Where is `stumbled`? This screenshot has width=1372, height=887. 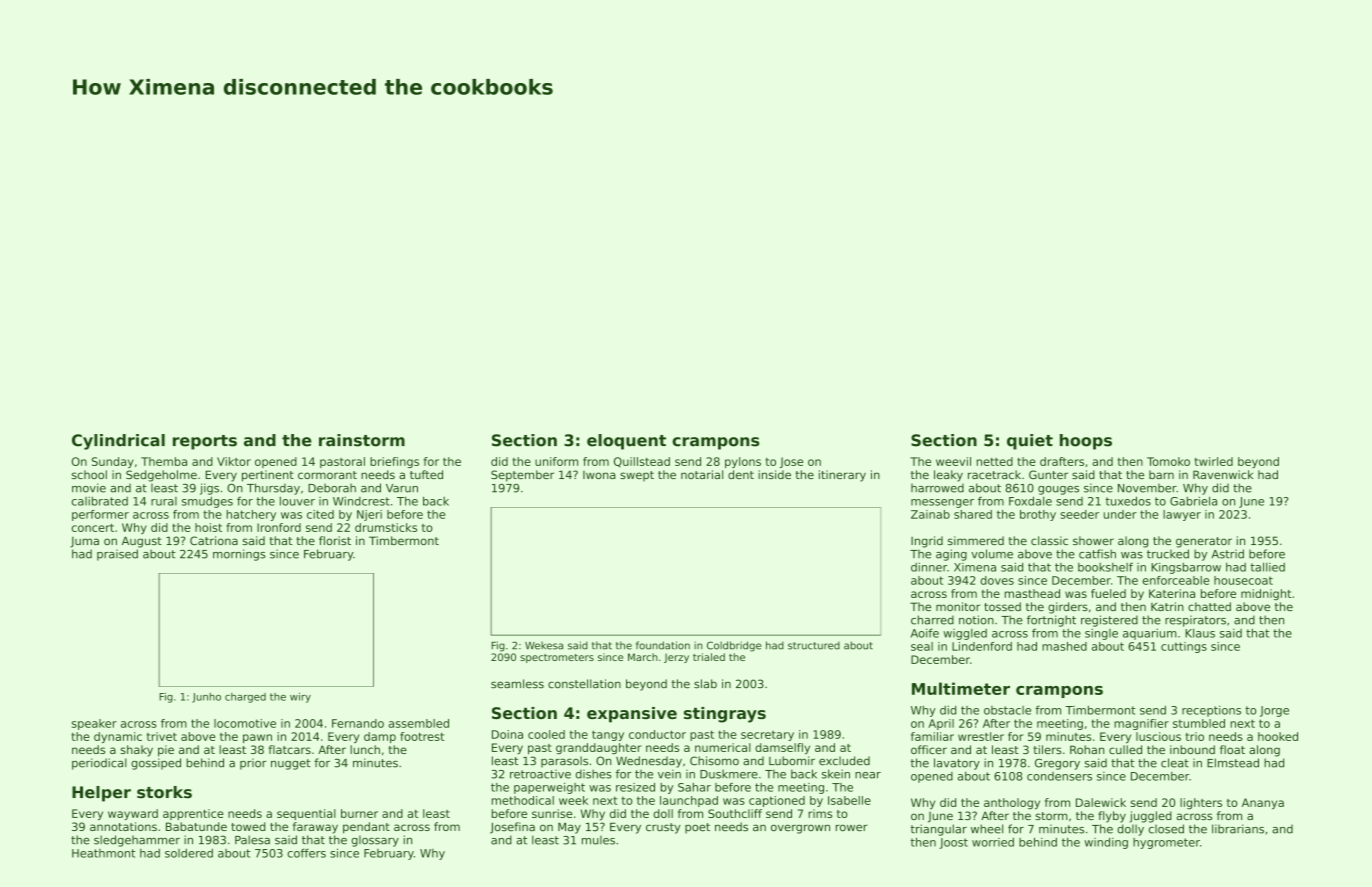 stumbled is located at coordinates (1199, 723).
